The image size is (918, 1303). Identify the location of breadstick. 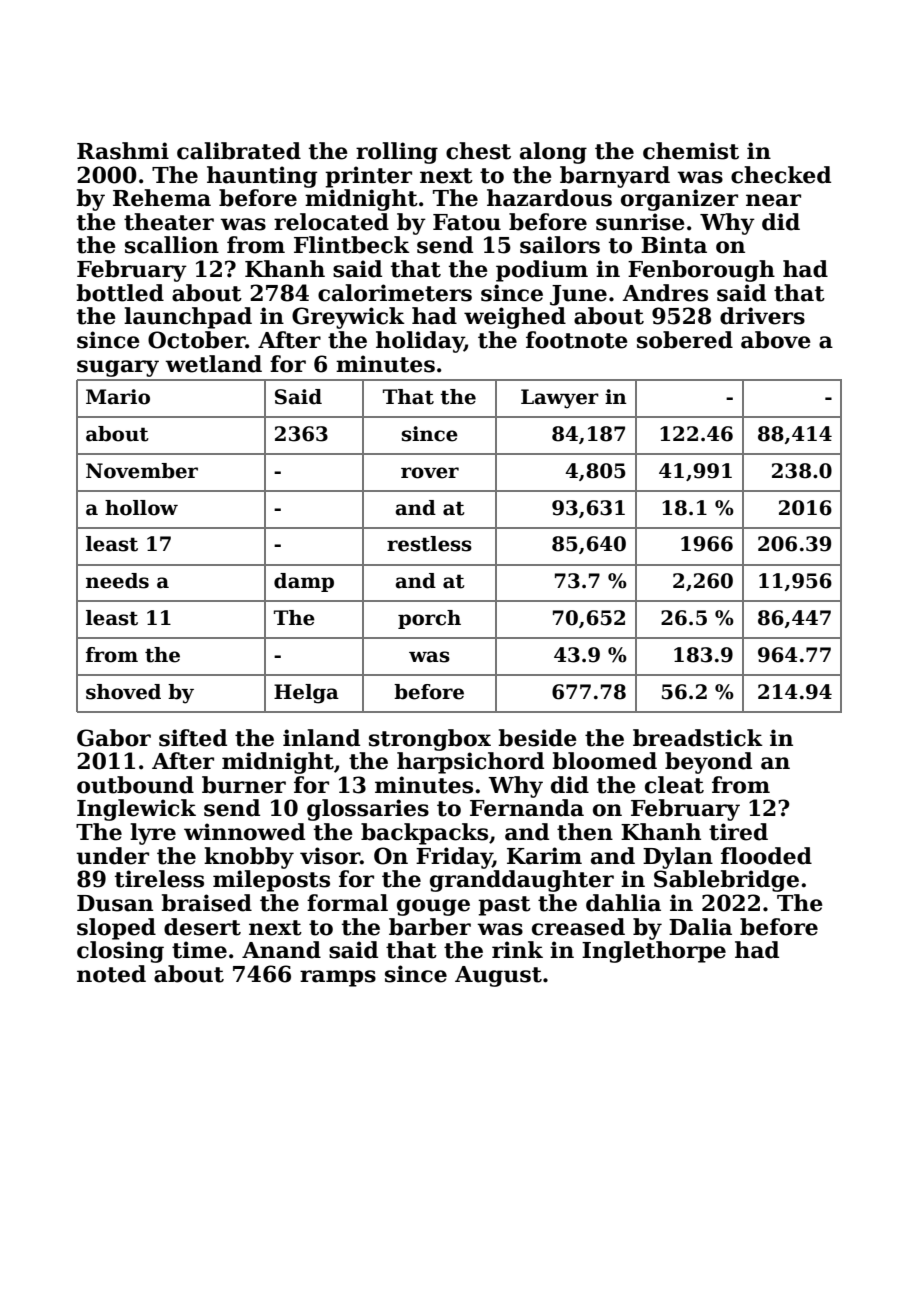
(698, 738).
